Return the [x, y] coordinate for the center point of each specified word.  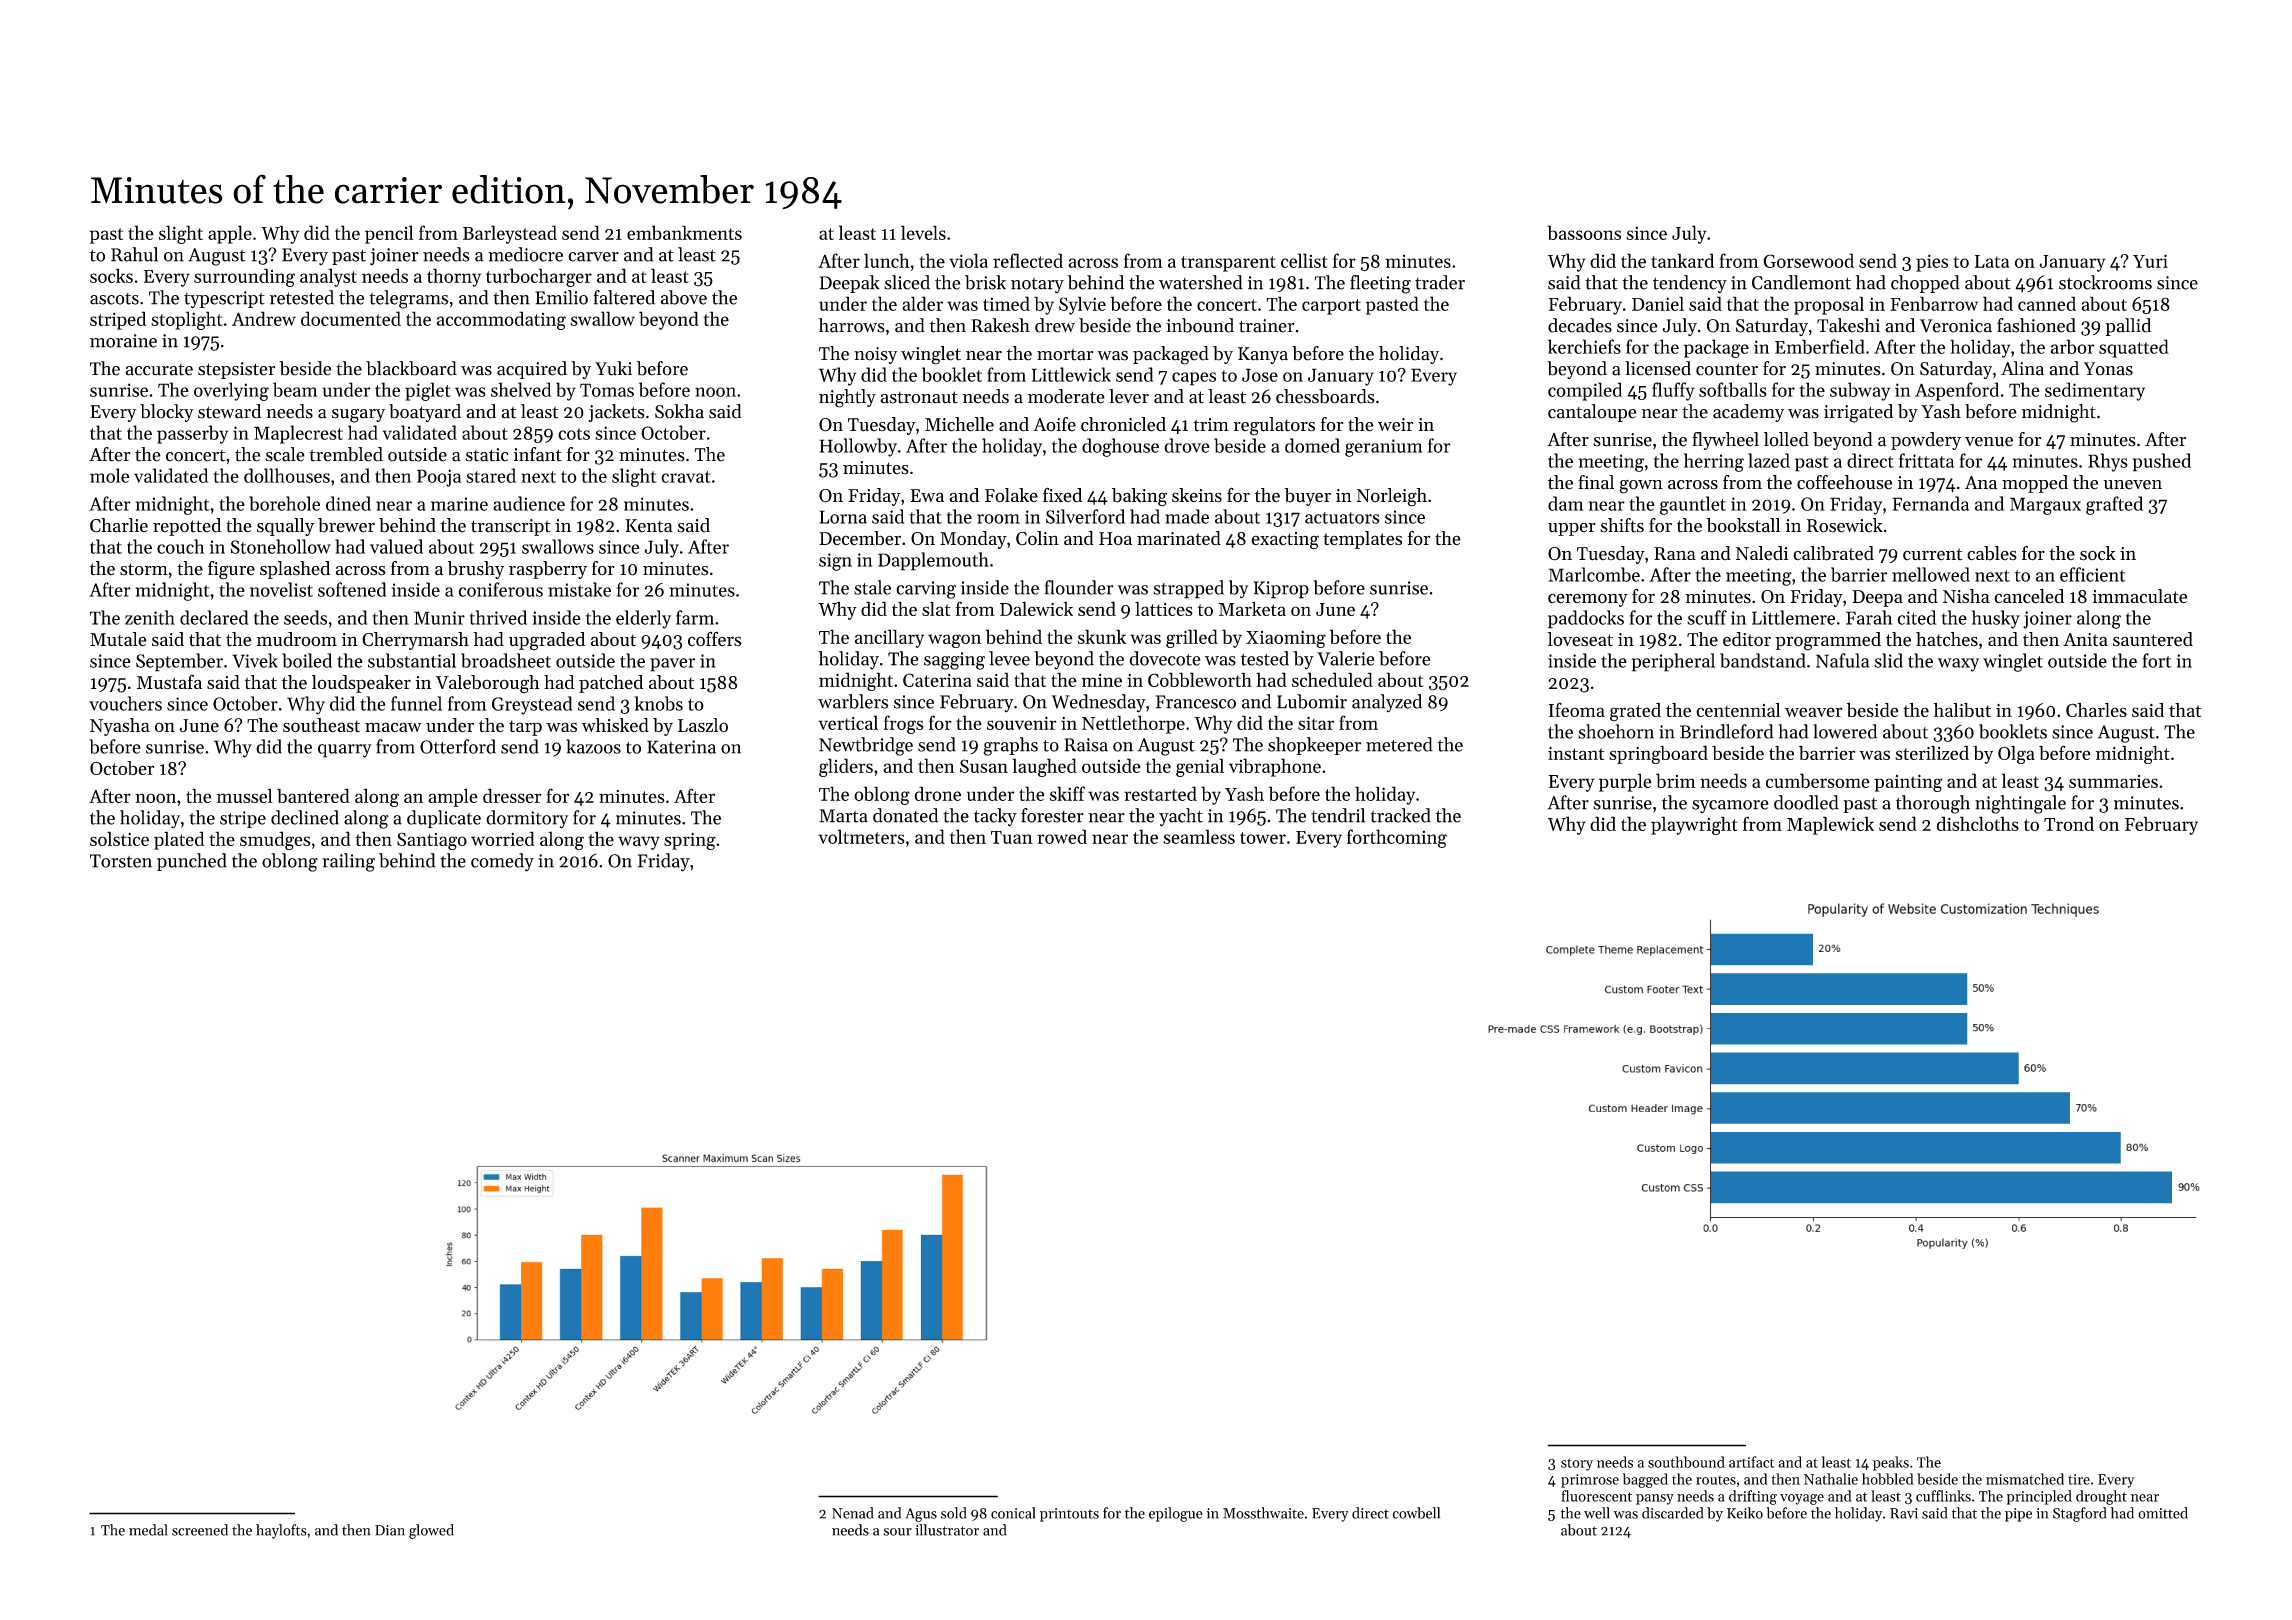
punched [192, 862]
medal [148, 1530]
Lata [1992, 261]
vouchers [125, 703]
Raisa [1086, 745]
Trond [2069, 823]
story [1577, 1464]
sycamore [1730, 806]
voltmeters [861, 836]
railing [348, 862]
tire [2079, 1479]
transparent [1228, 264]
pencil [389, 234]
